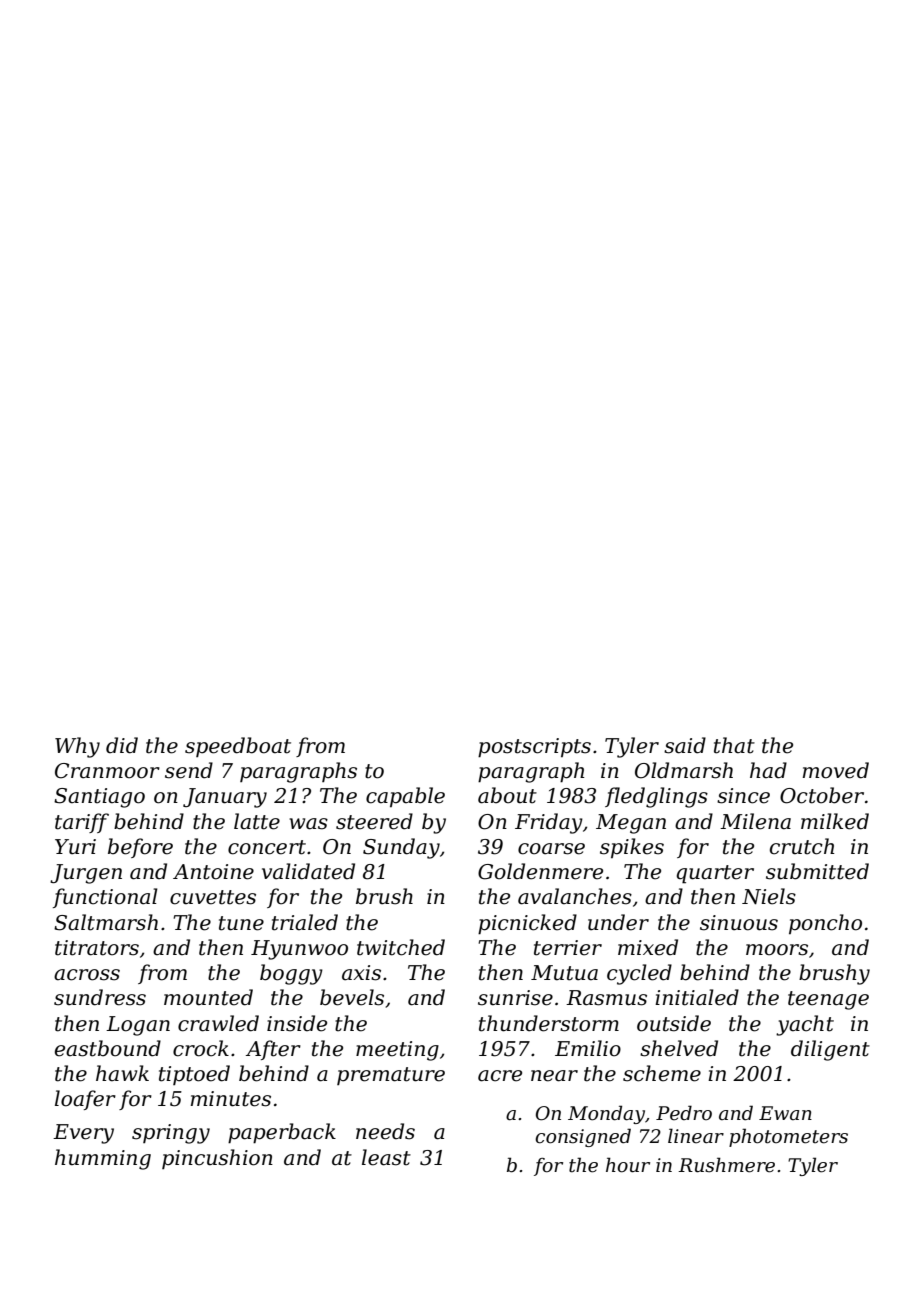 The image size is (924, 1311). Describe the element at coordinates (77, 747) in the image. I see `Why` at that location.
